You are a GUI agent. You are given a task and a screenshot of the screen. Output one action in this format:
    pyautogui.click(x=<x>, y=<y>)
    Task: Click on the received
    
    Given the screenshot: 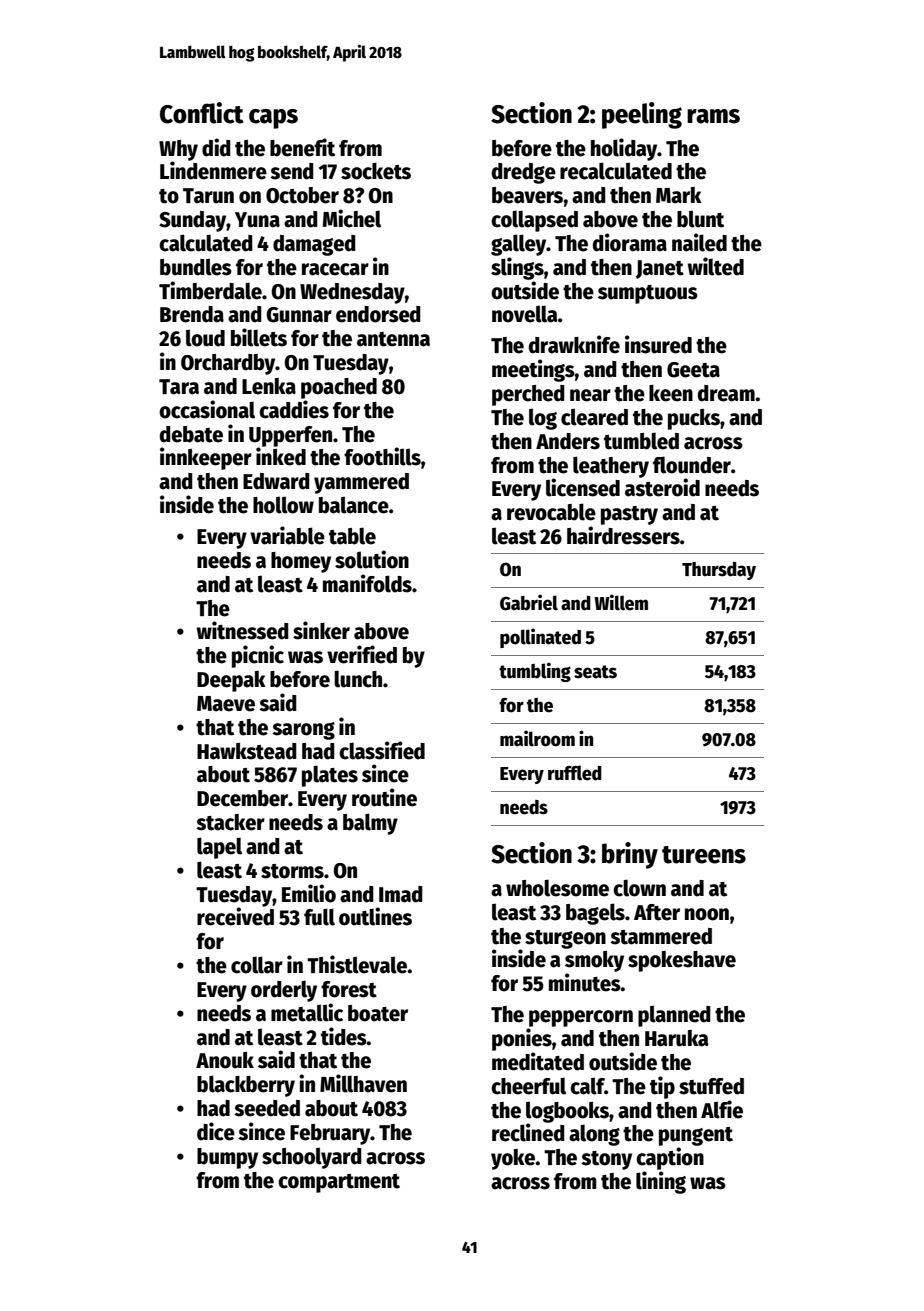 What is the action you would take?
    pyautogui.click(x=235, y=916)
